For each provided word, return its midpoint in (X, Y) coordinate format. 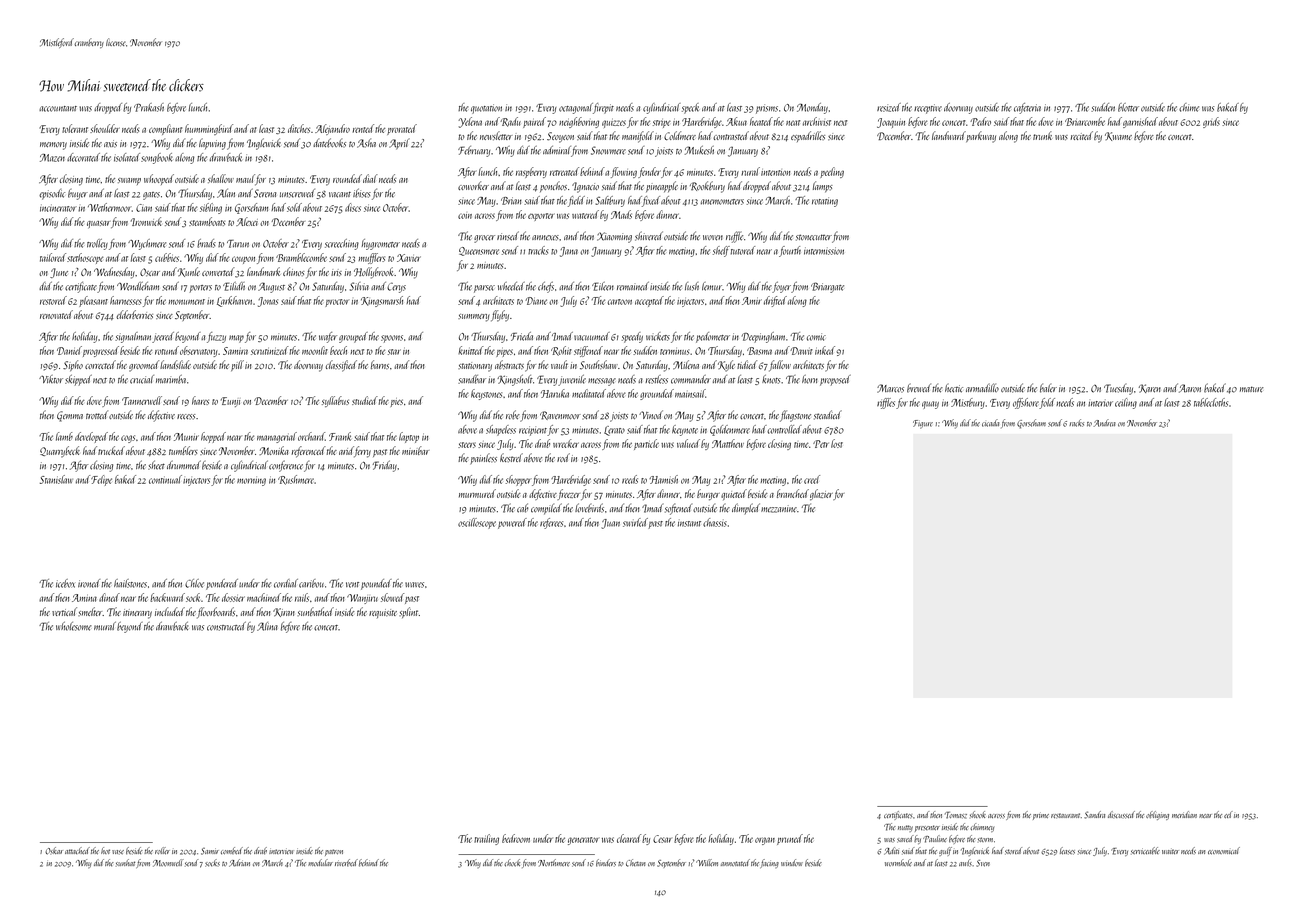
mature (1252, 389)
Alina (267, 626)
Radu (510, 122)
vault (559, 364)
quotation (486, 109)
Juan (610, 524)
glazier (821, 495)
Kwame (1118, 136)
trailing (486, 839)
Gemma (70, 416)
